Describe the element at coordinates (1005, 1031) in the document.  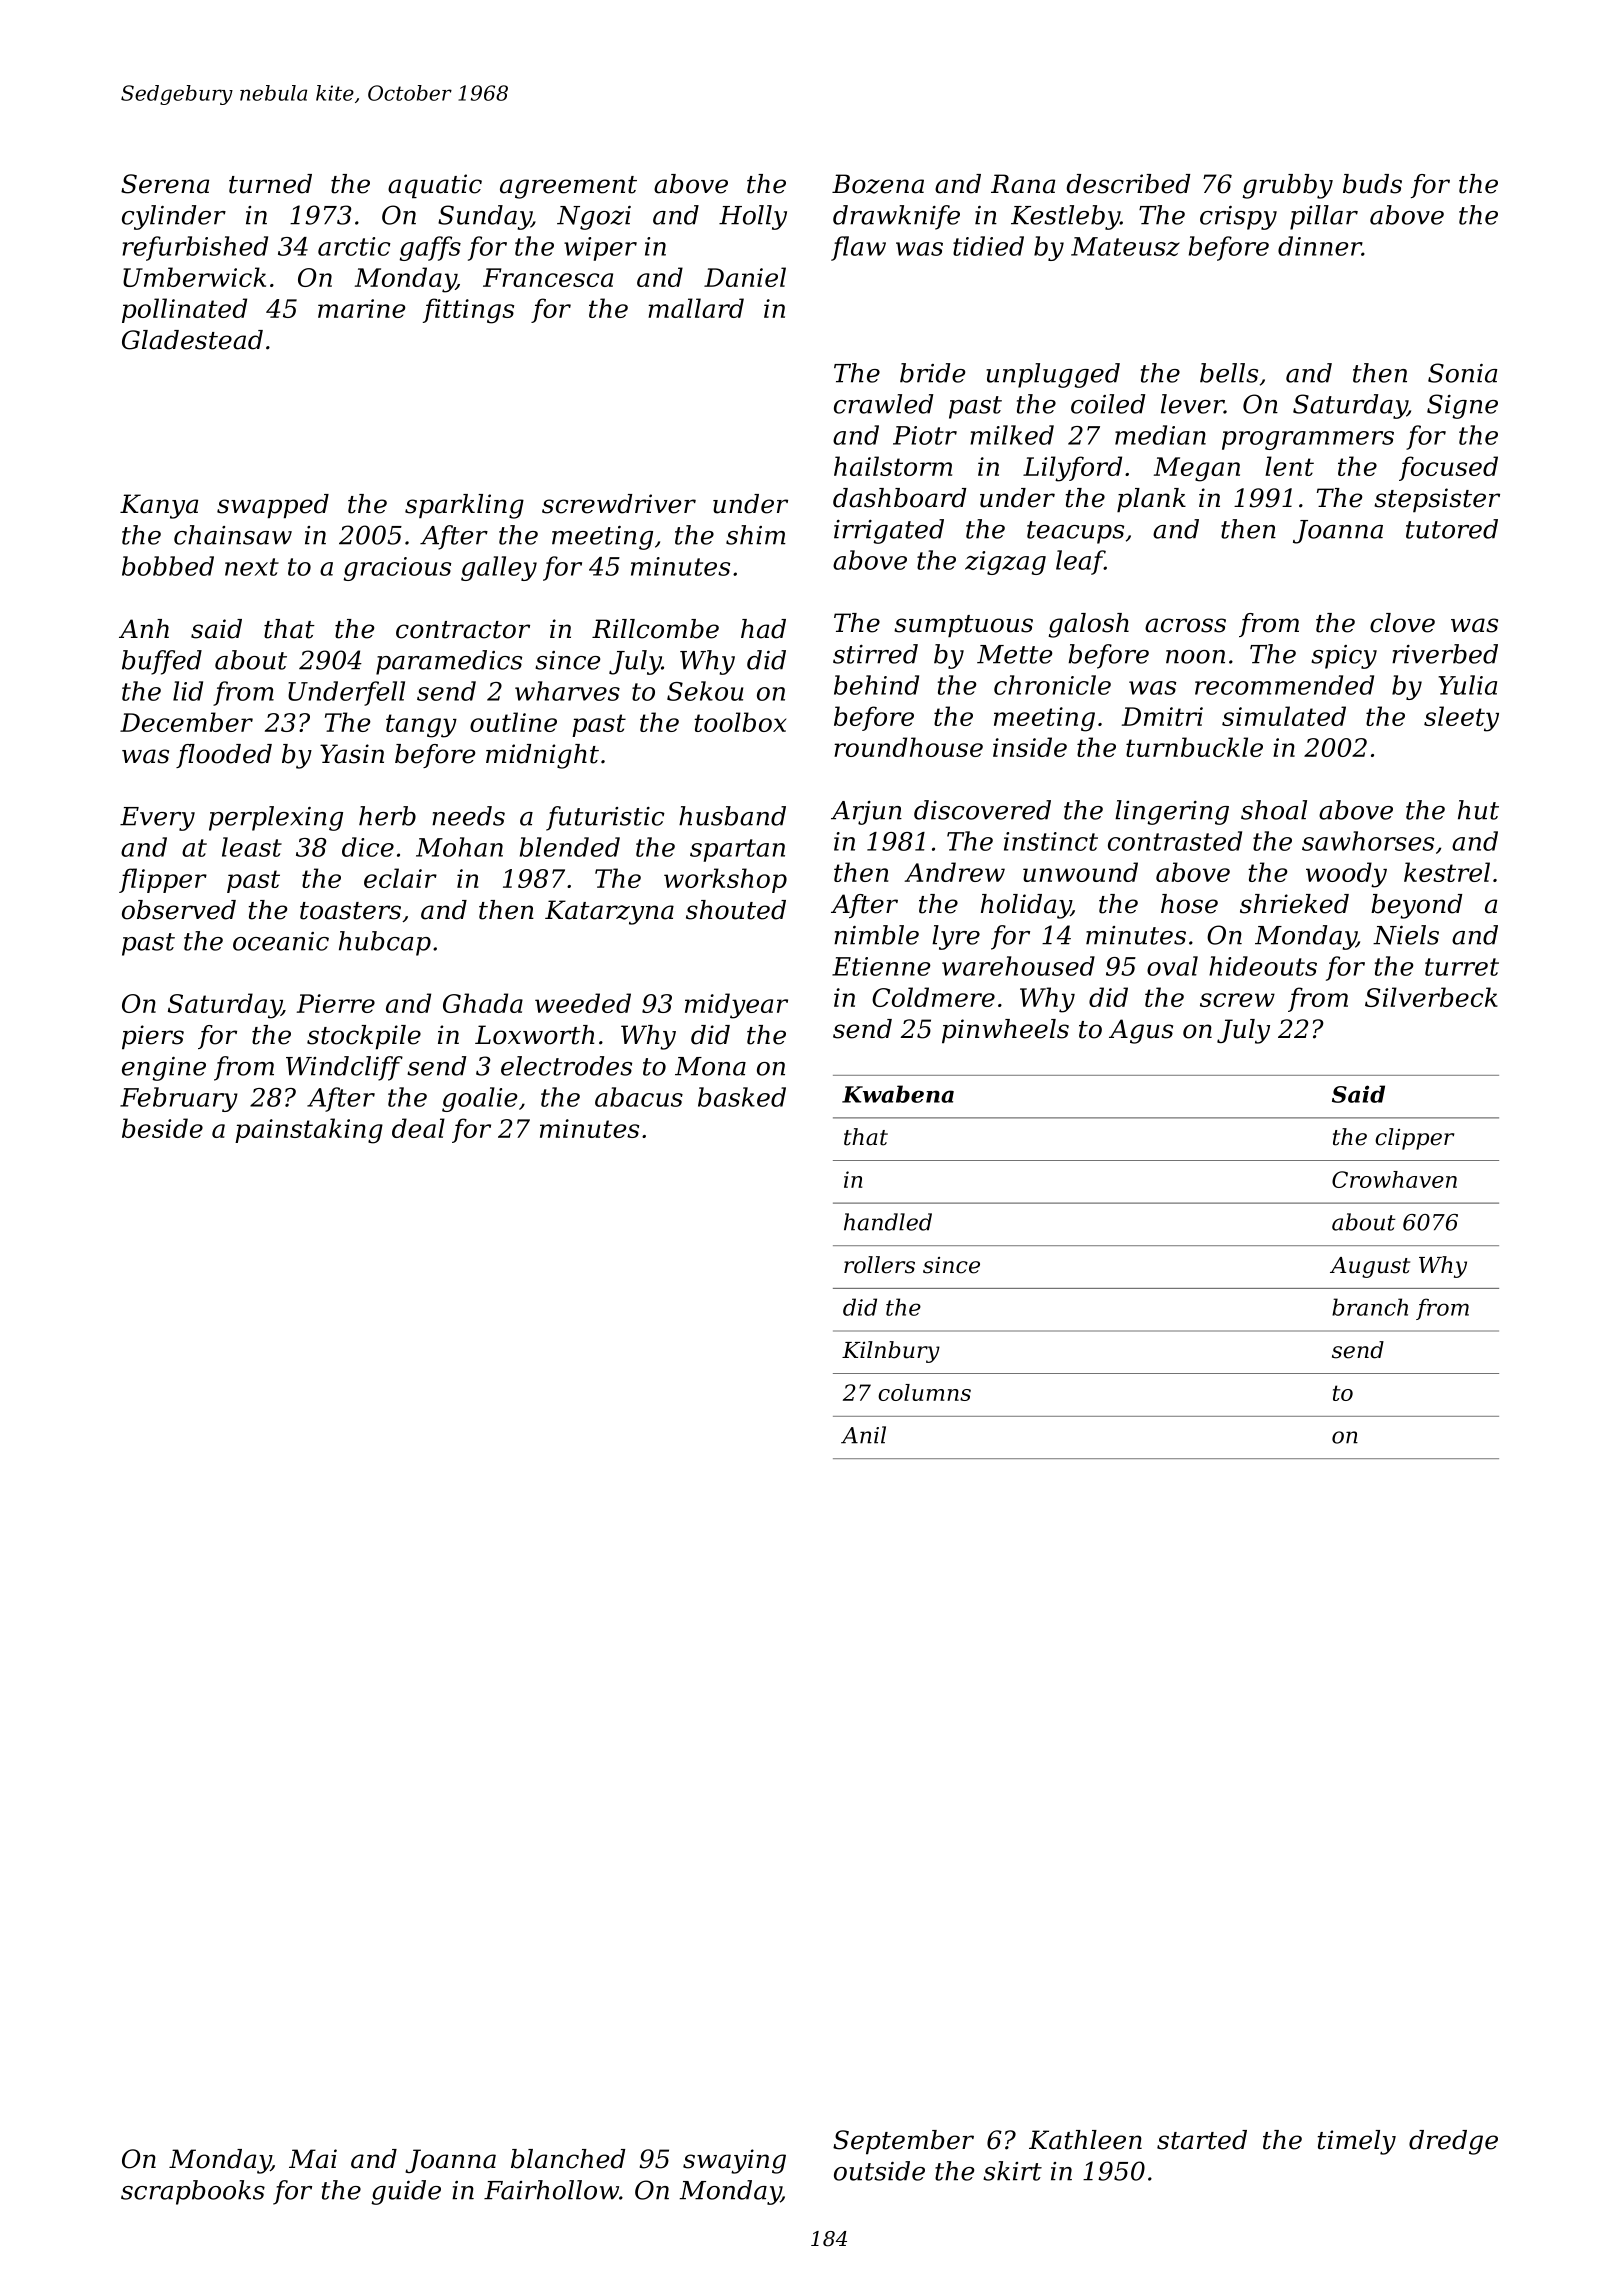
I see `pinwheels` at that location.
